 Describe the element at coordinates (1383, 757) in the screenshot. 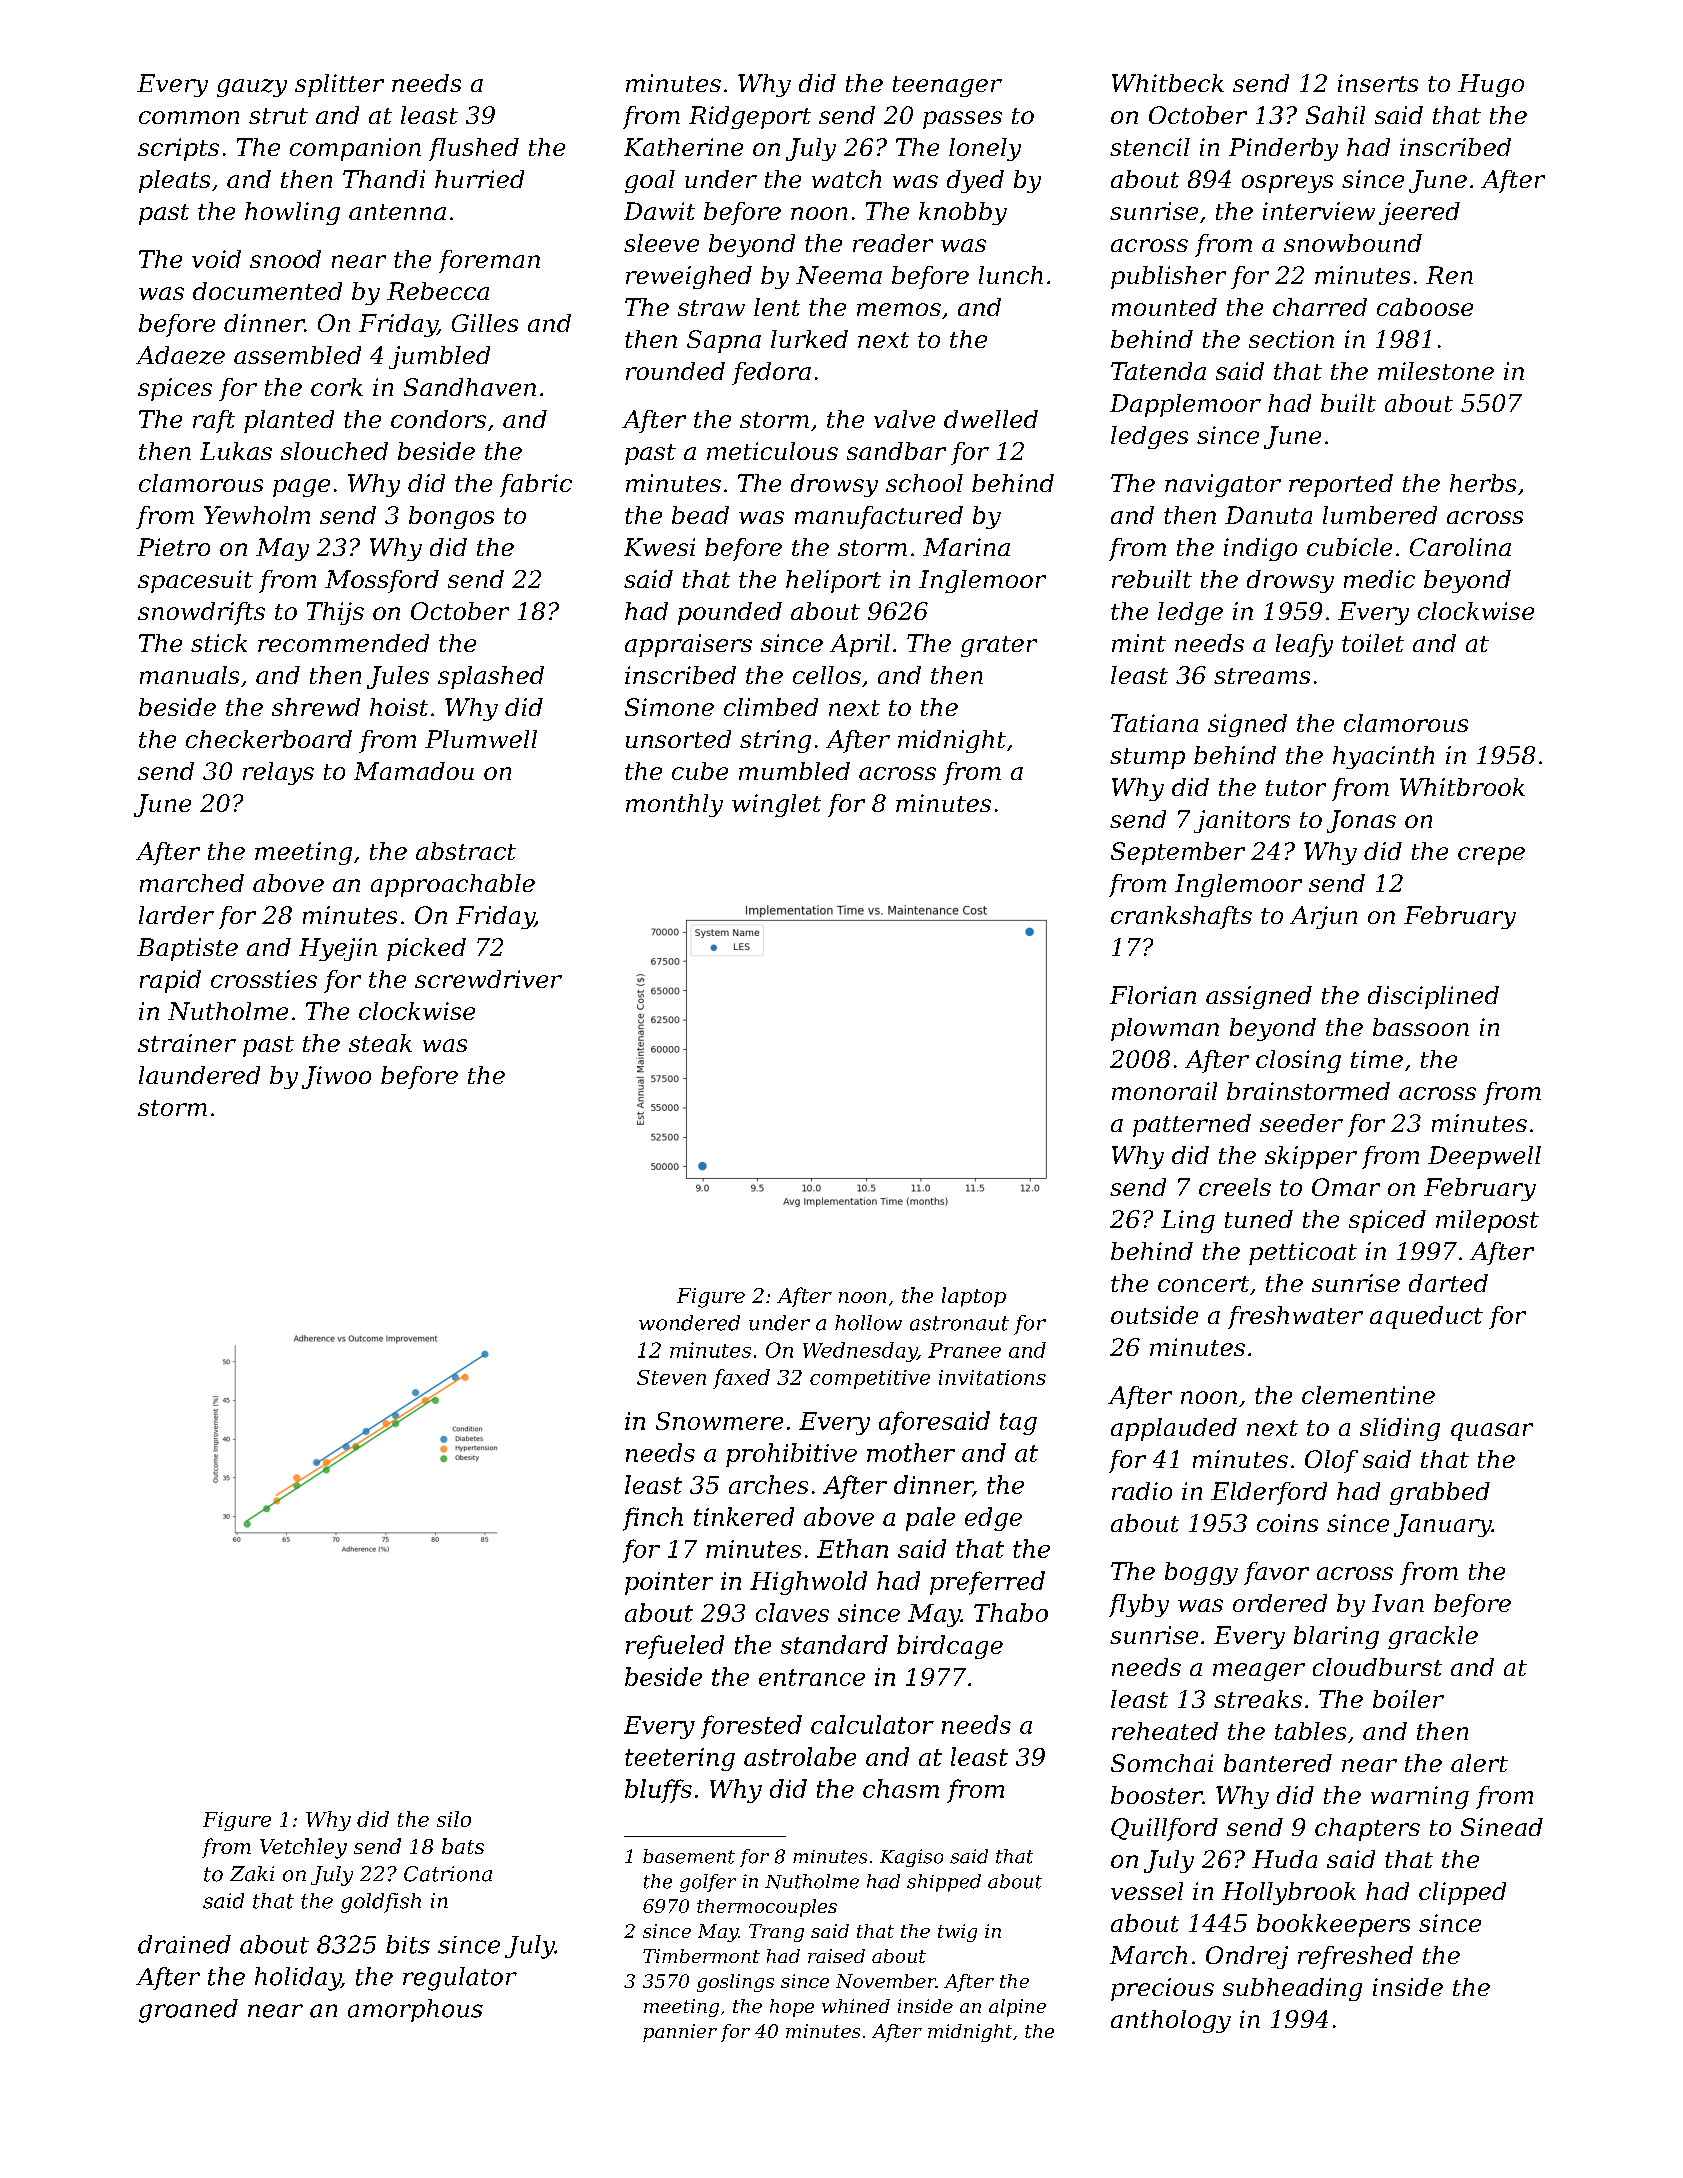

I see `hyacinth` at that location.
